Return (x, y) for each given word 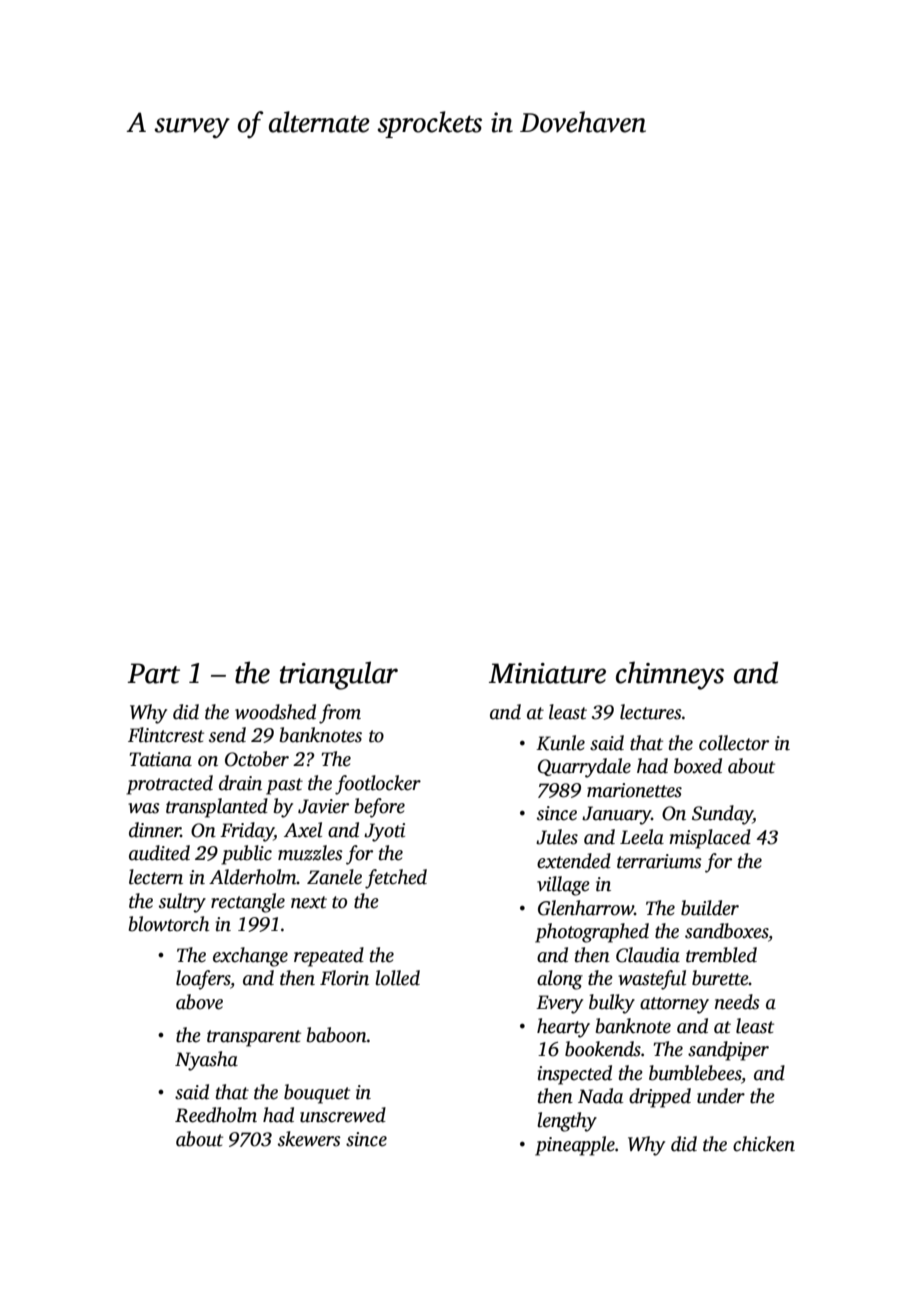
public (246, 855)
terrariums (659, 861)
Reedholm (216, 1115)
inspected (575, 1075)
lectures (651, 712)
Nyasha (206, 1061)
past (284, 786)
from (340, 714)
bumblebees (695, 1073)
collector (734, 743)
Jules (557, 837)
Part (153, 673)
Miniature (547, 673)
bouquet (317, 1094)
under (721, 1096)
